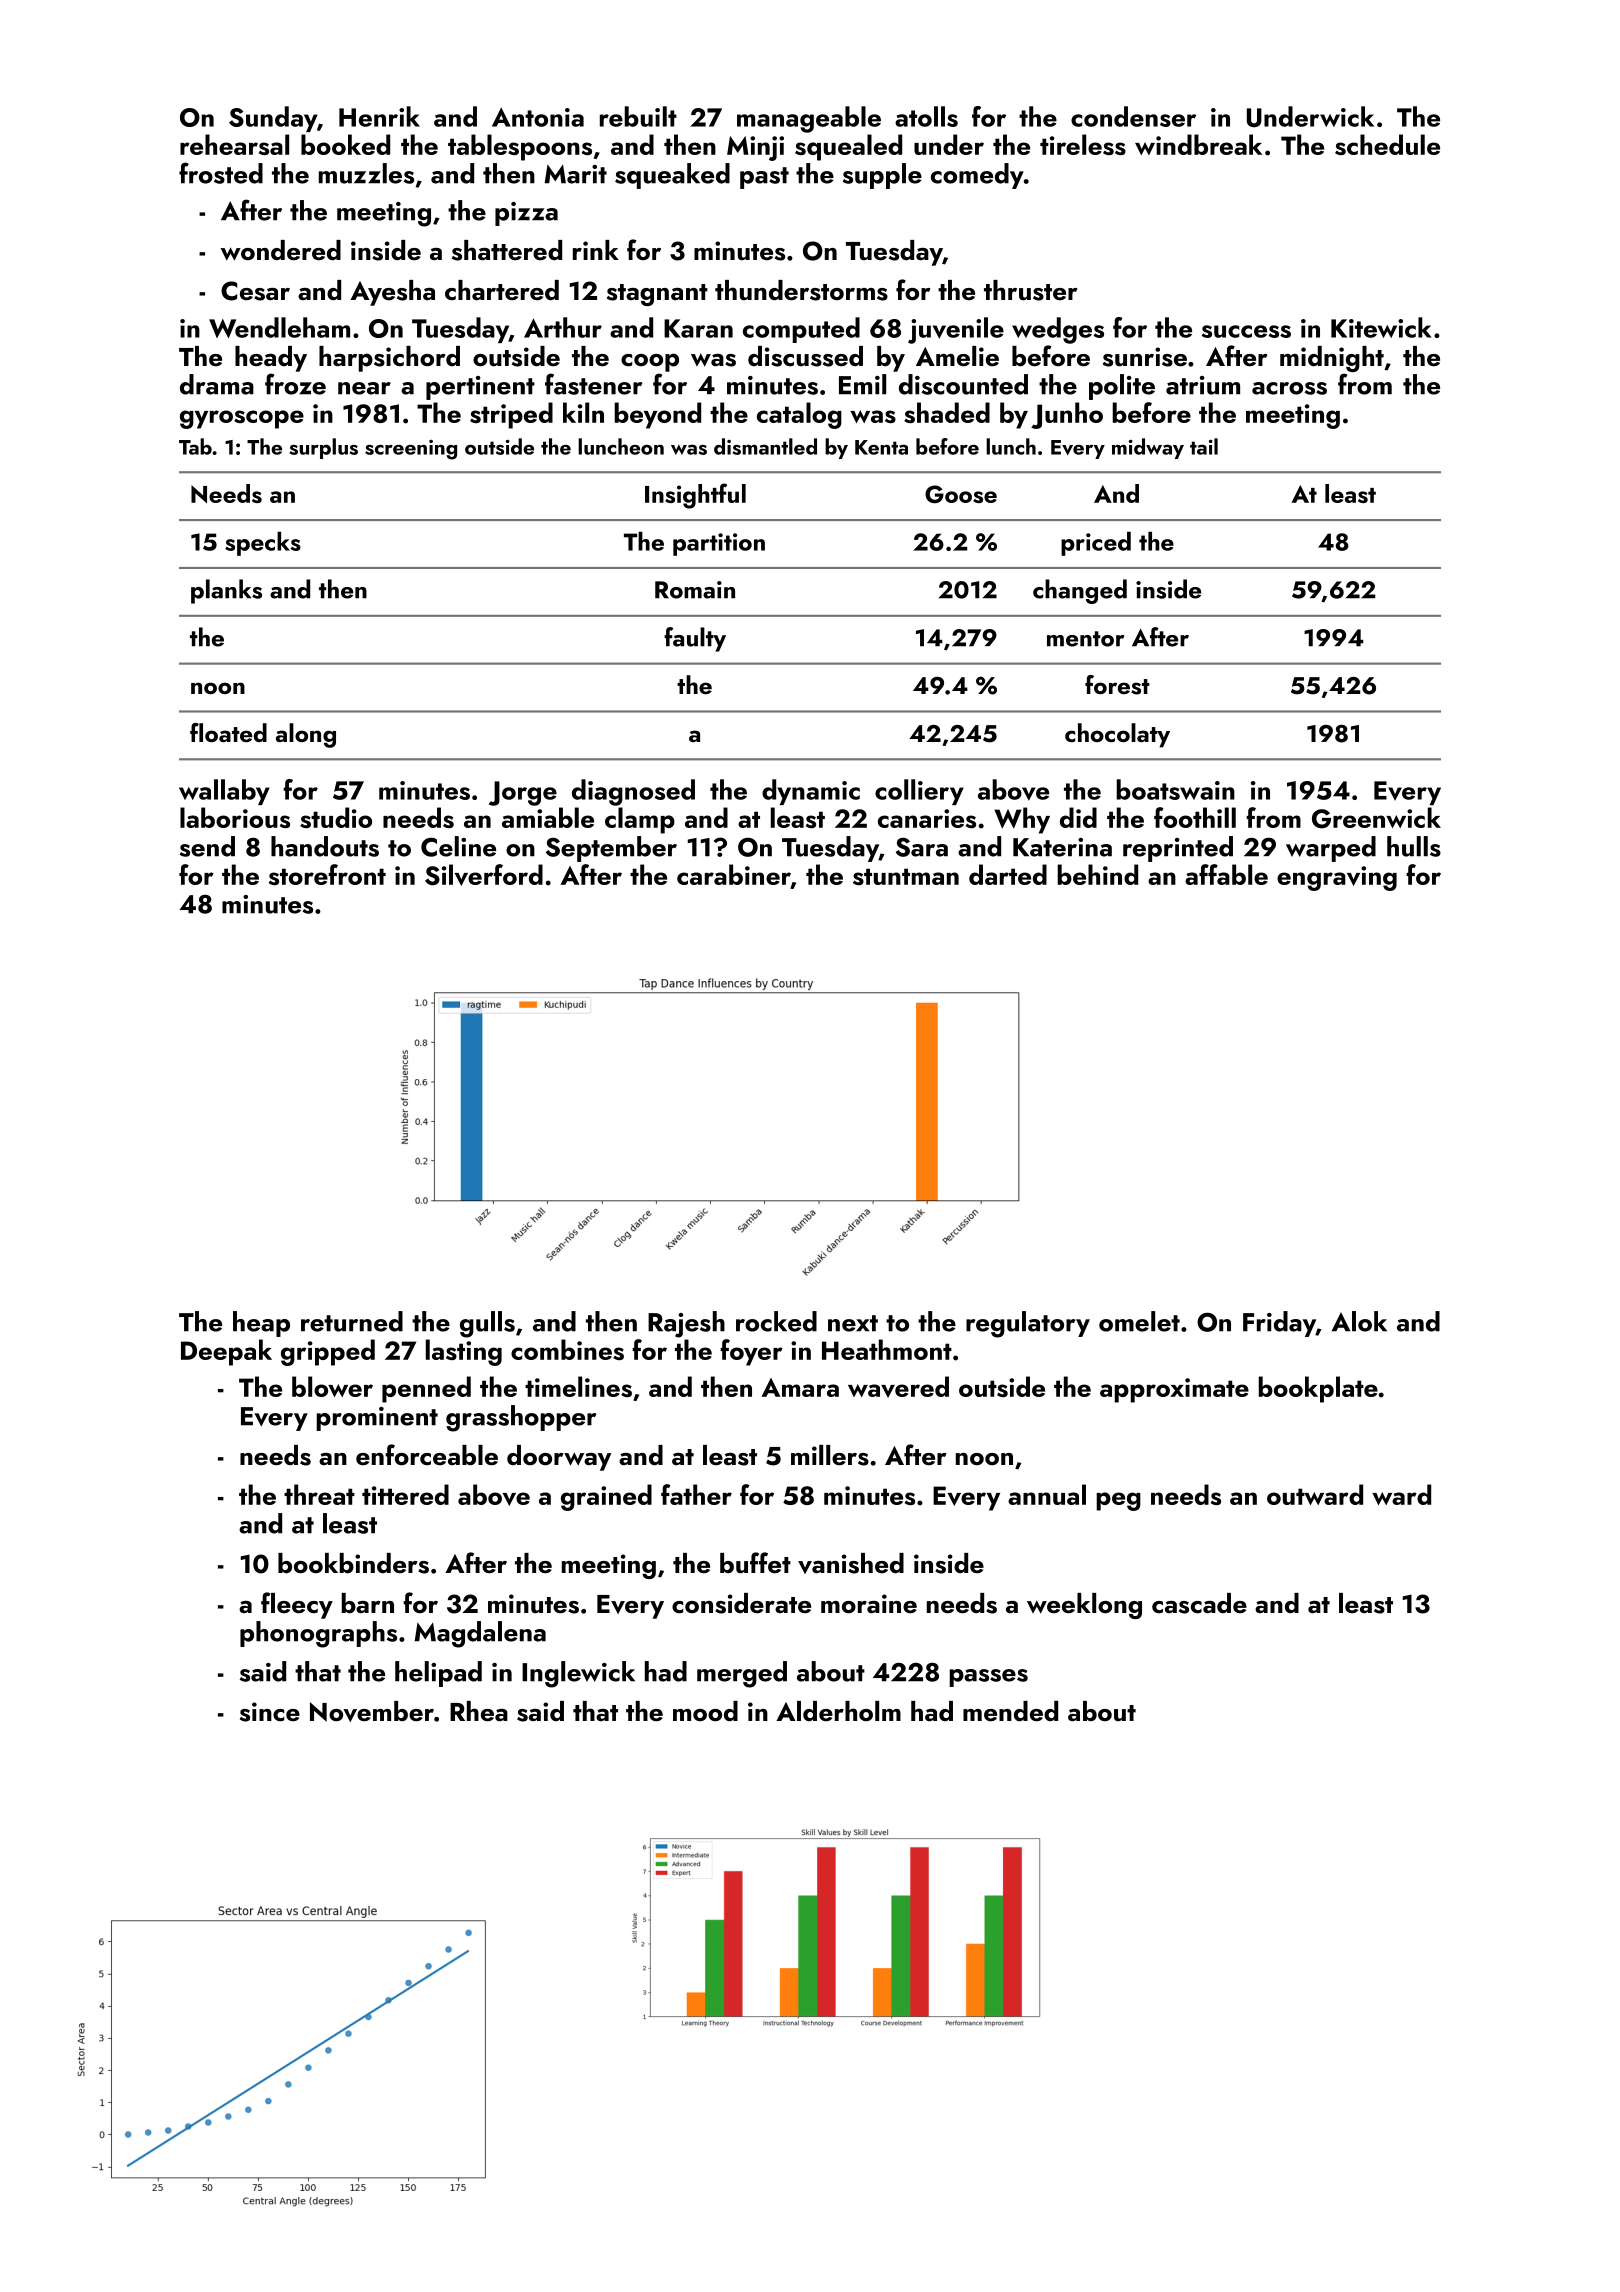 This screenshot has width=1620, height=2292. Describe the element at coordinates (271, 359) in the screenshot. I see `heady` at that location.
